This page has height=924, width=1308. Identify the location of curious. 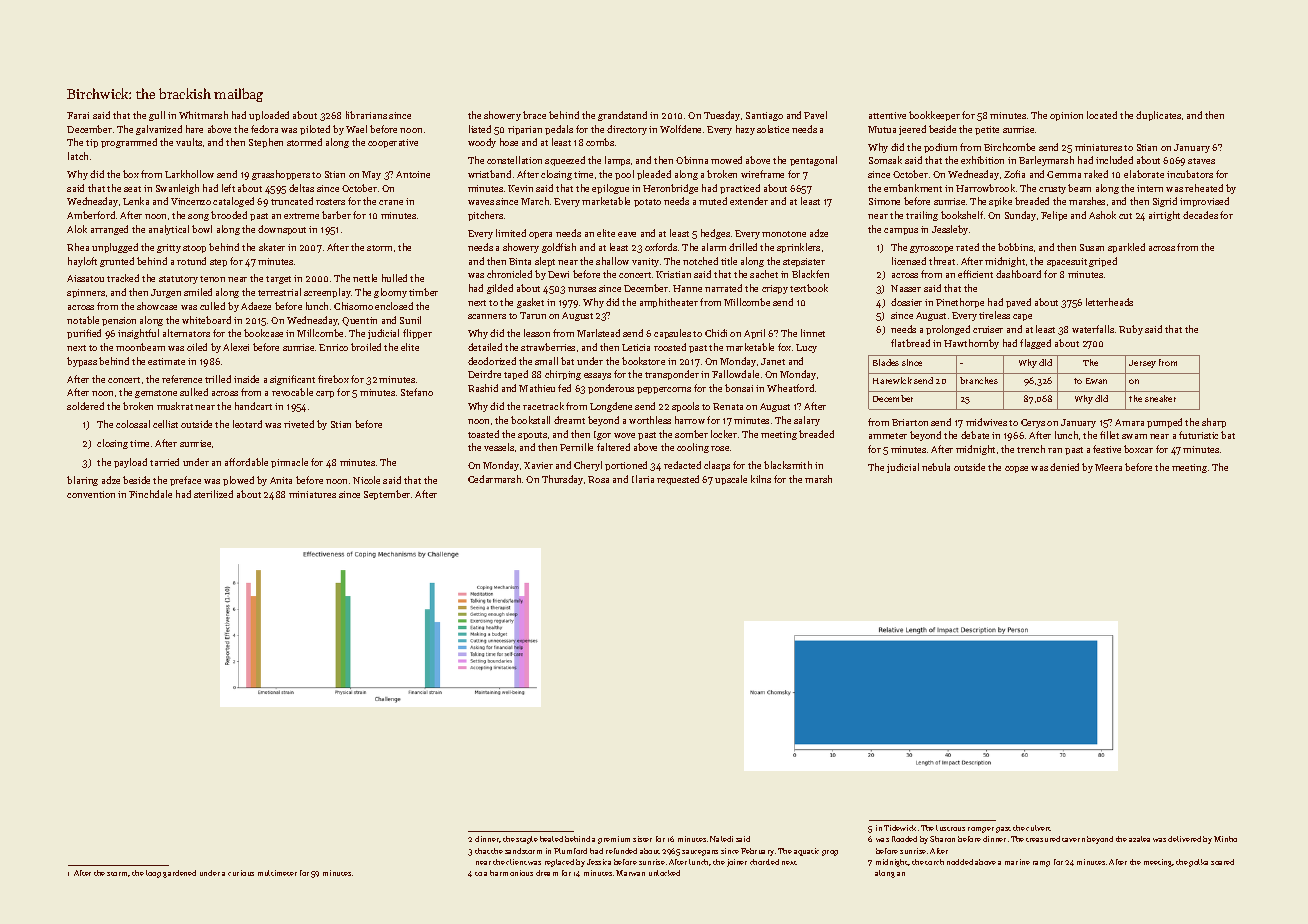
(241, 873).
